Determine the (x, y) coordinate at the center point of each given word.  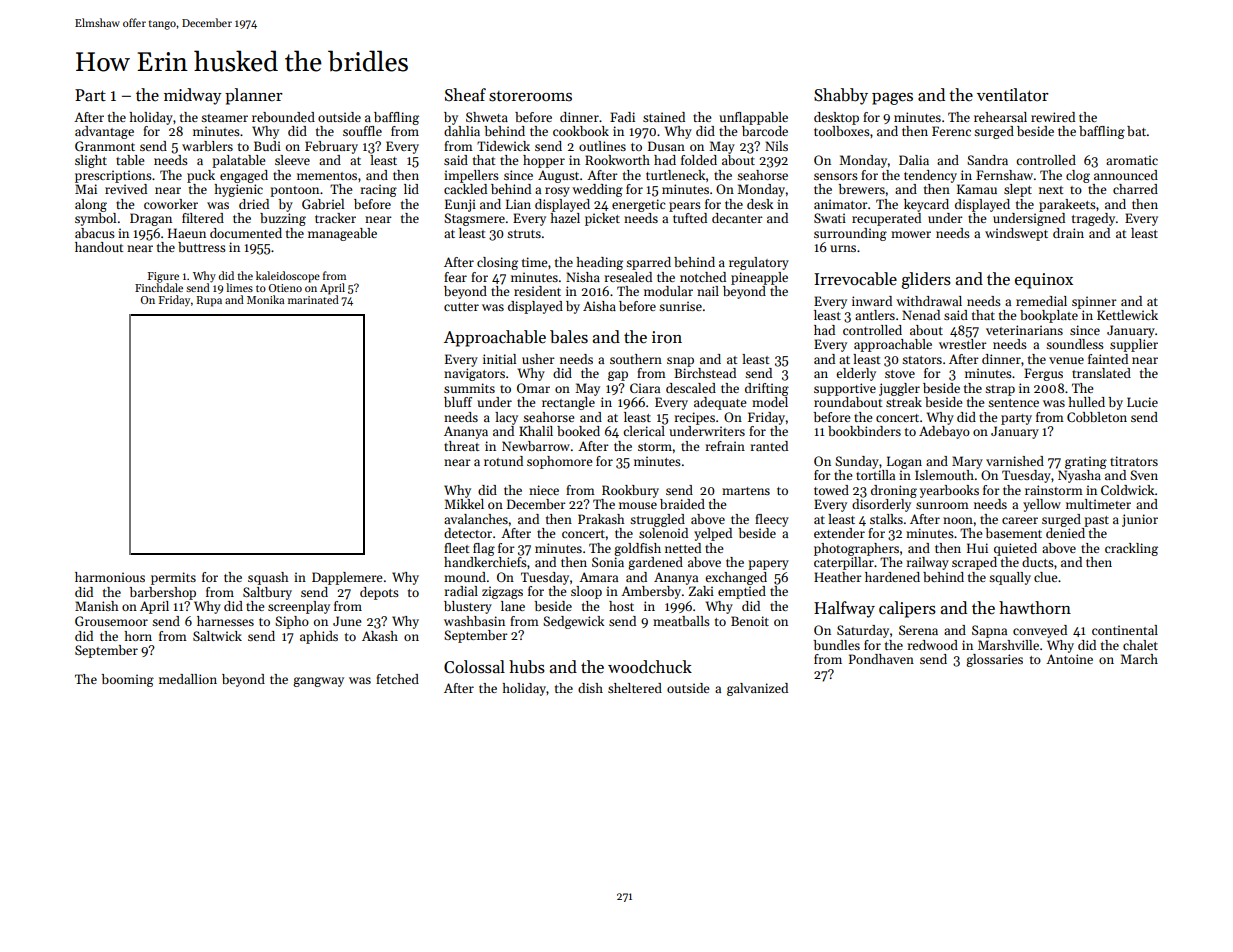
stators (922, 360)
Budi (267, 146)
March (1139, 659)
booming (127, 680)
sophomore (559, 462)
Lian (518, 204)
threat (461, 446)
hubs (527, 667)
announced (1126, 175)
